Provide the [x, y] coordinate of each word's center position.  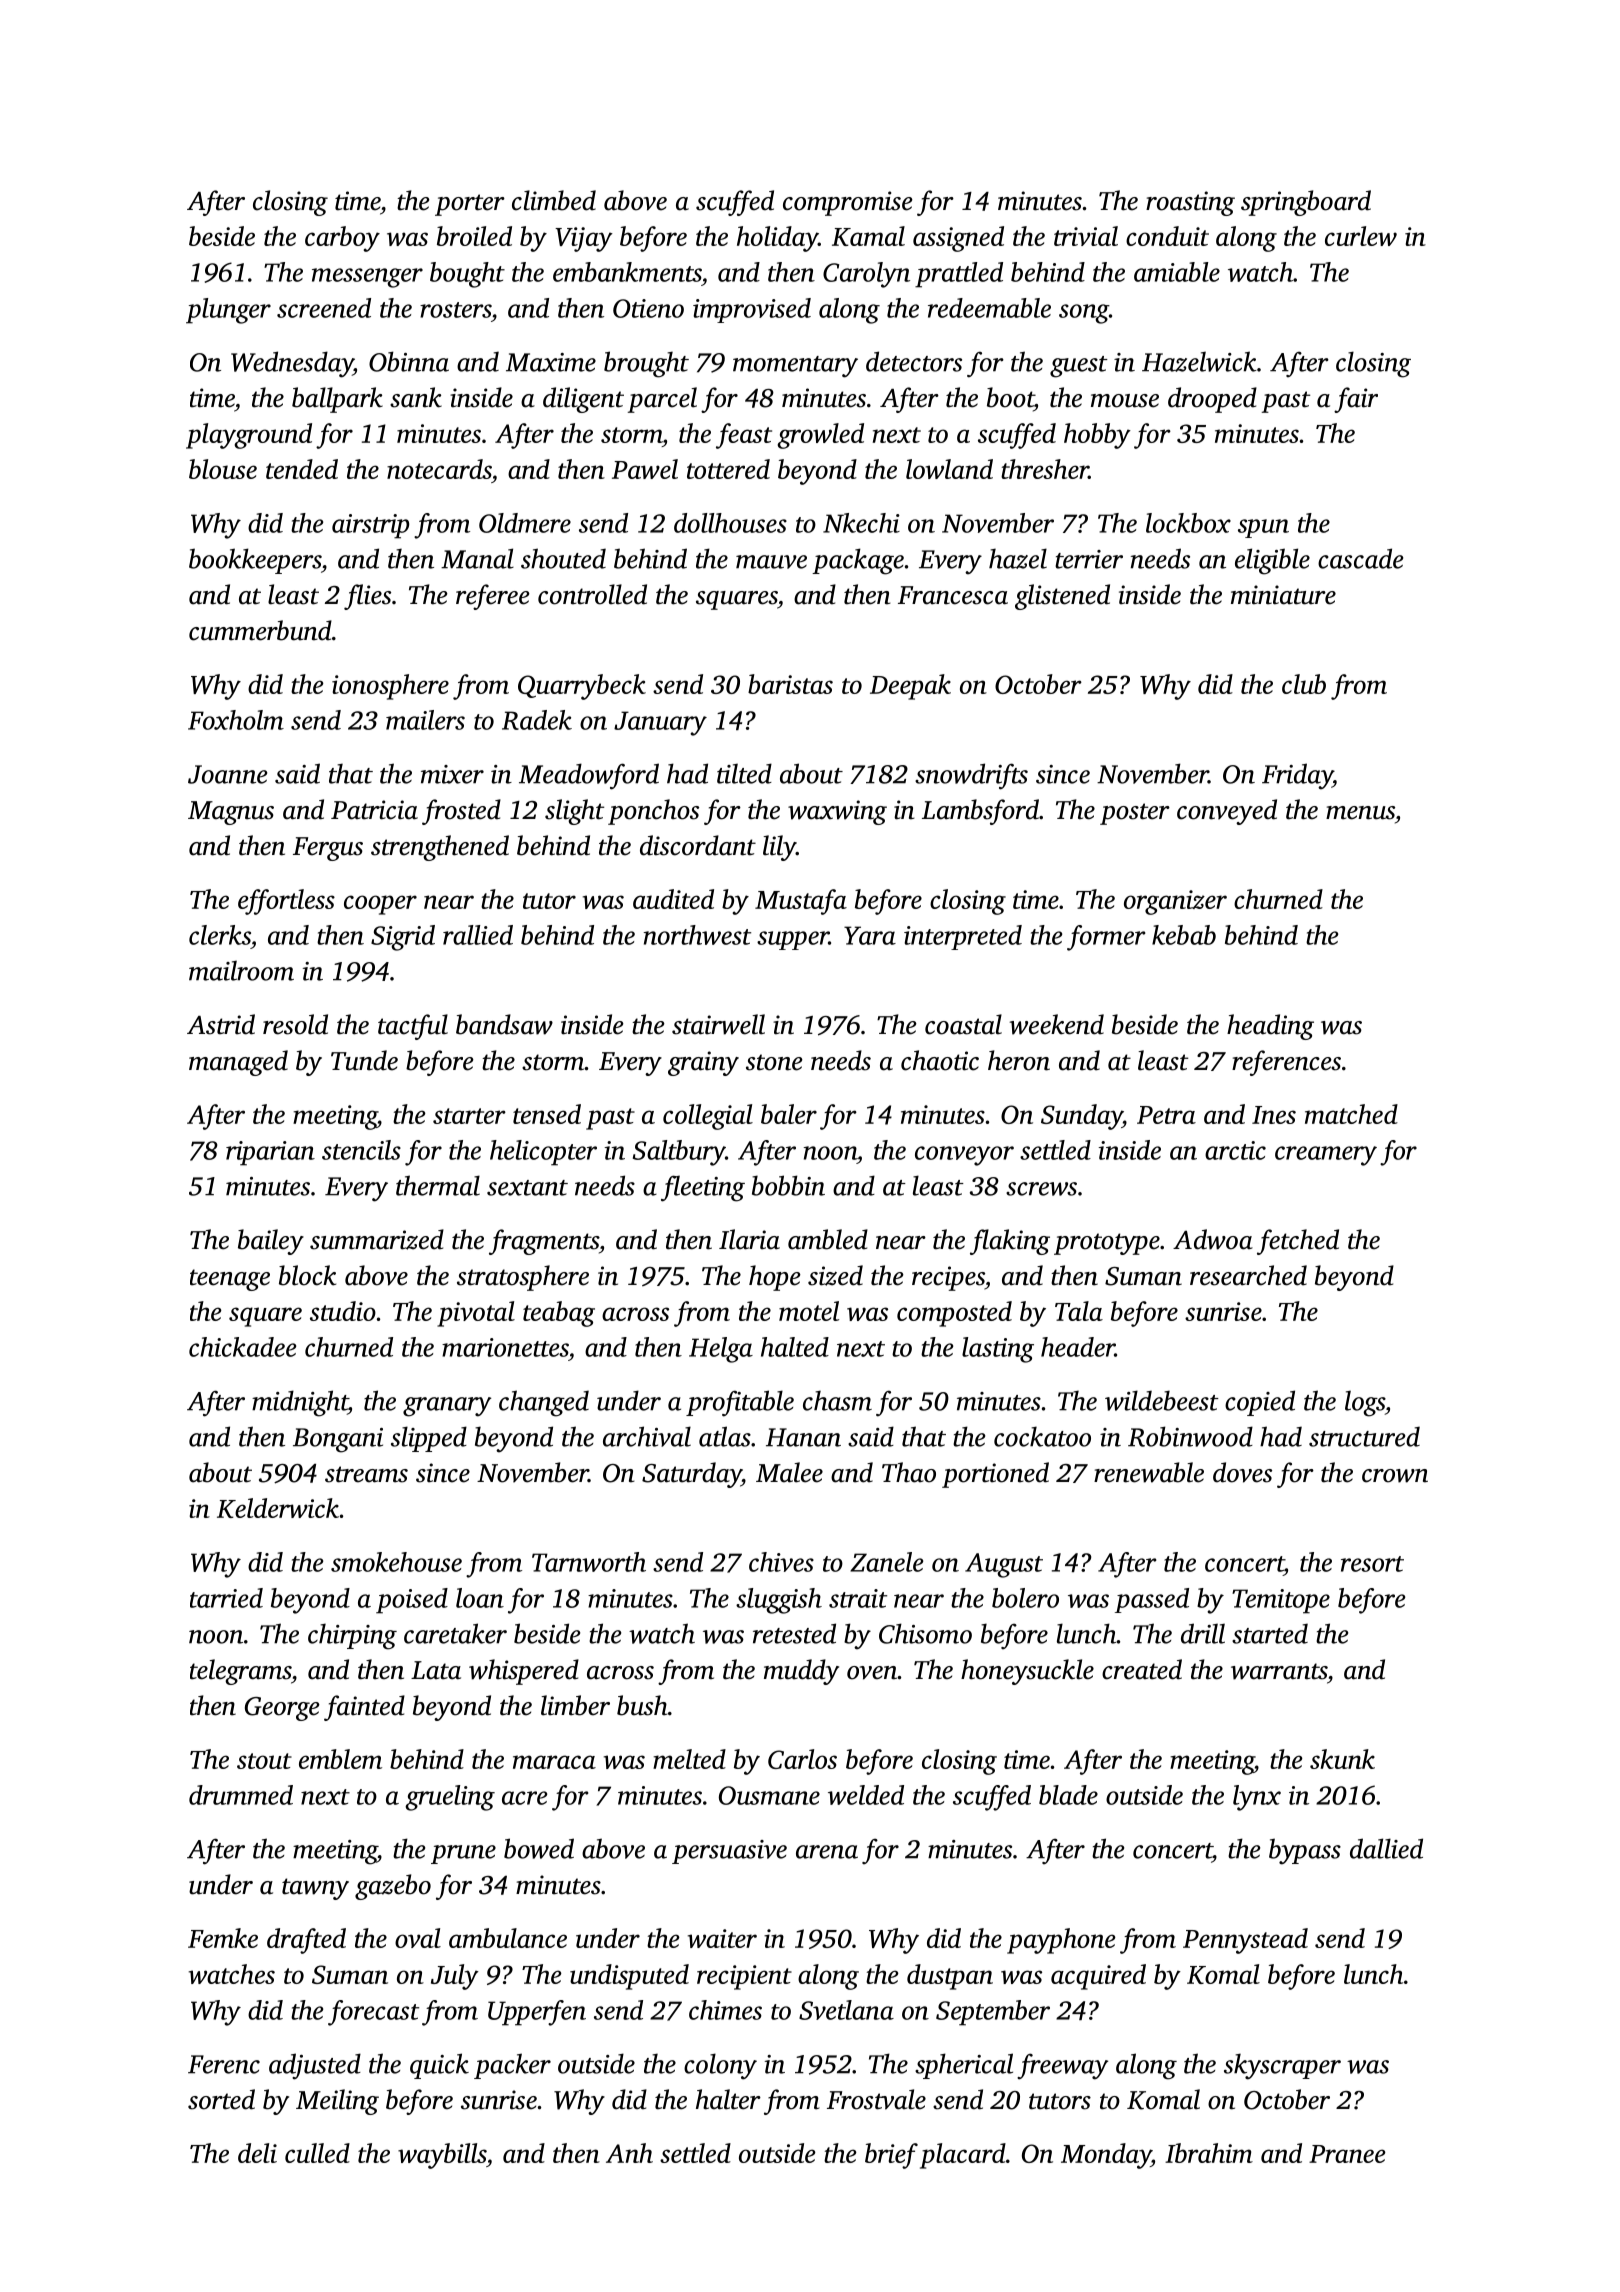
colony [720, 2066]
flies [367, 597]
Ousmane [769, 1795]
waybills [442, 2156]
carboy [342, 239]
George [282, 1709]
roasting [1190, 203]
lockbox [1188, 523]
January [660, 723]
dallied [1386, 1848]
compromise [848, 203]
